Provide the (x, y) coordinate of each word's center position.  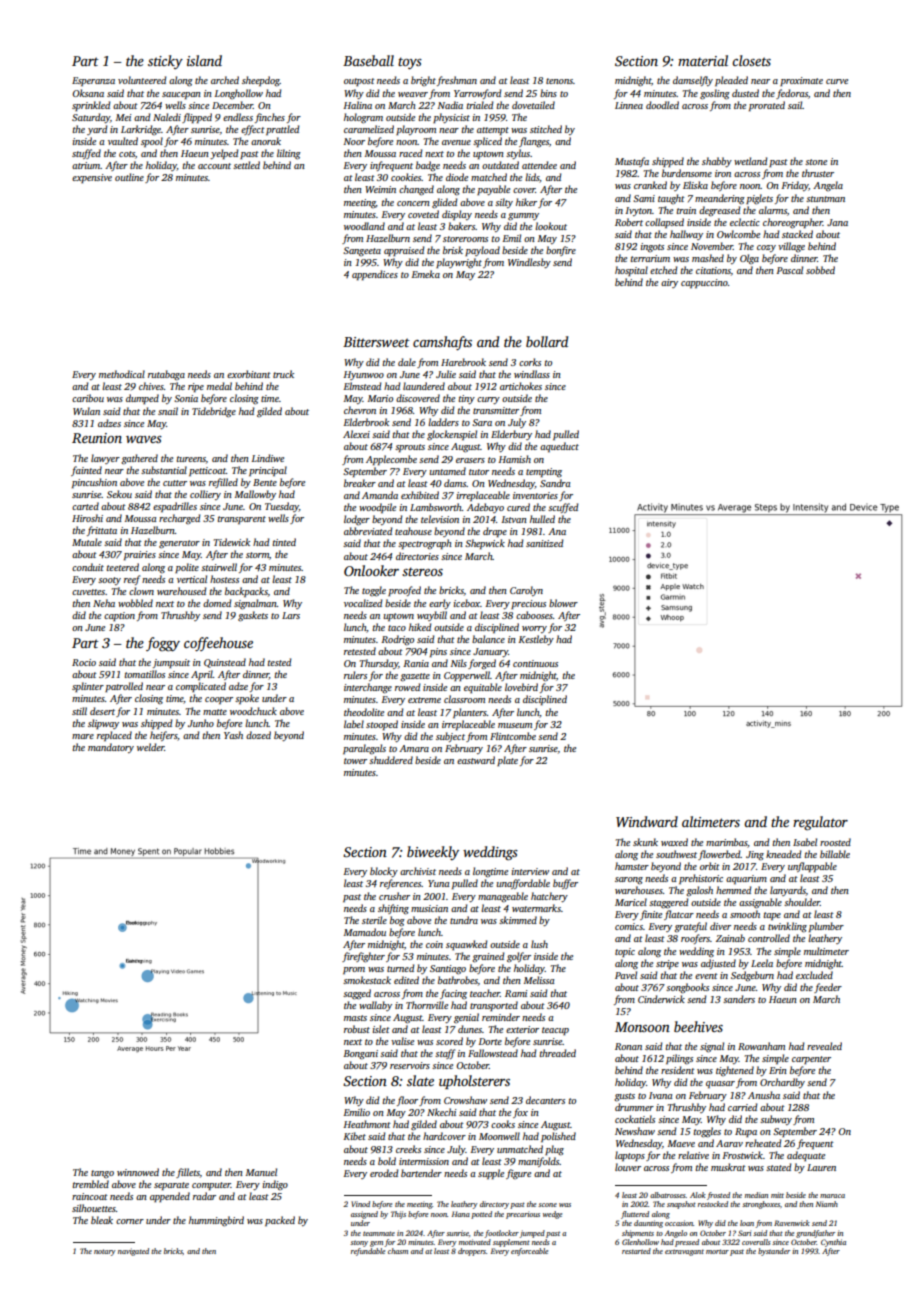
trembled (91, 1184)
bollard (547, 341)
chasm (398, 1251)
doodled (662, 105)
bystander (774, 1252)
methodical (122, 374)
